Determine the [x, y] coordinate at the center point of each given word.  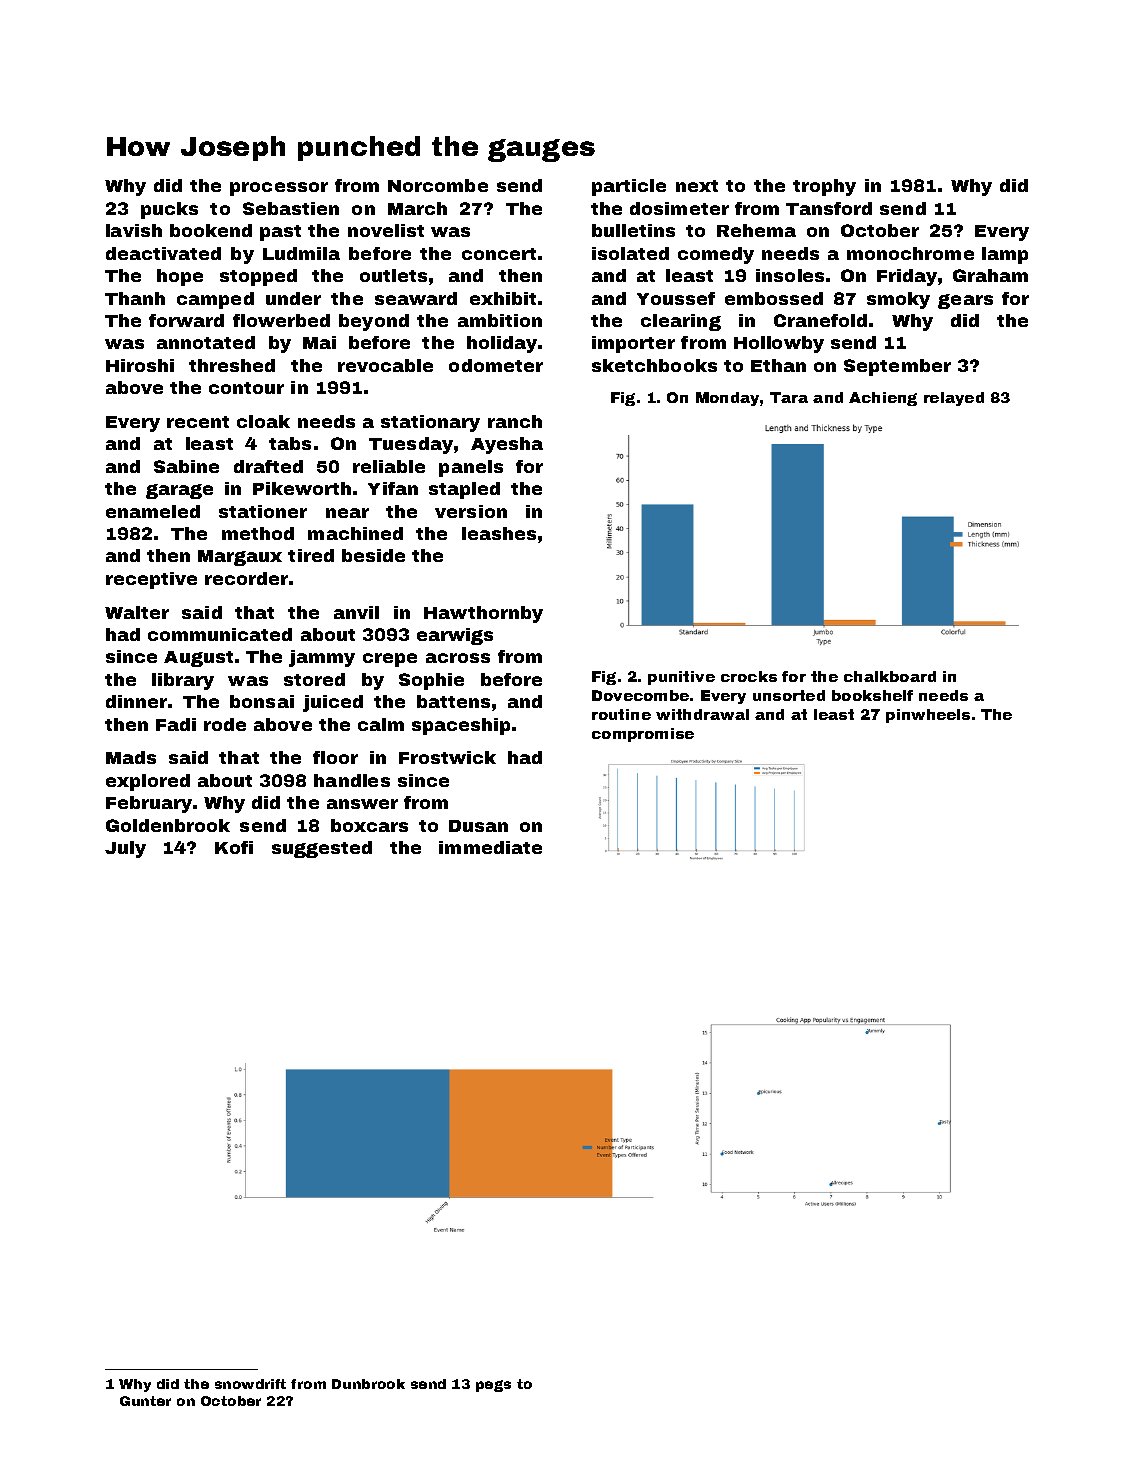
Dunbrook [368, 1384]
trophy [824, 187]
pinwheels [928, 716]
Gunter [145, 1401]
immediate [490, 847]
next [697, 186]
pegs [493, 1386]
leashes [499, 533]
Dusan [478, 826]
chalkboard [890, 676]
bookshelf [872, 695]
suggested [322, 849]
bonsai [262, 701]
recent [198, 422]
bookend [211, 230]
